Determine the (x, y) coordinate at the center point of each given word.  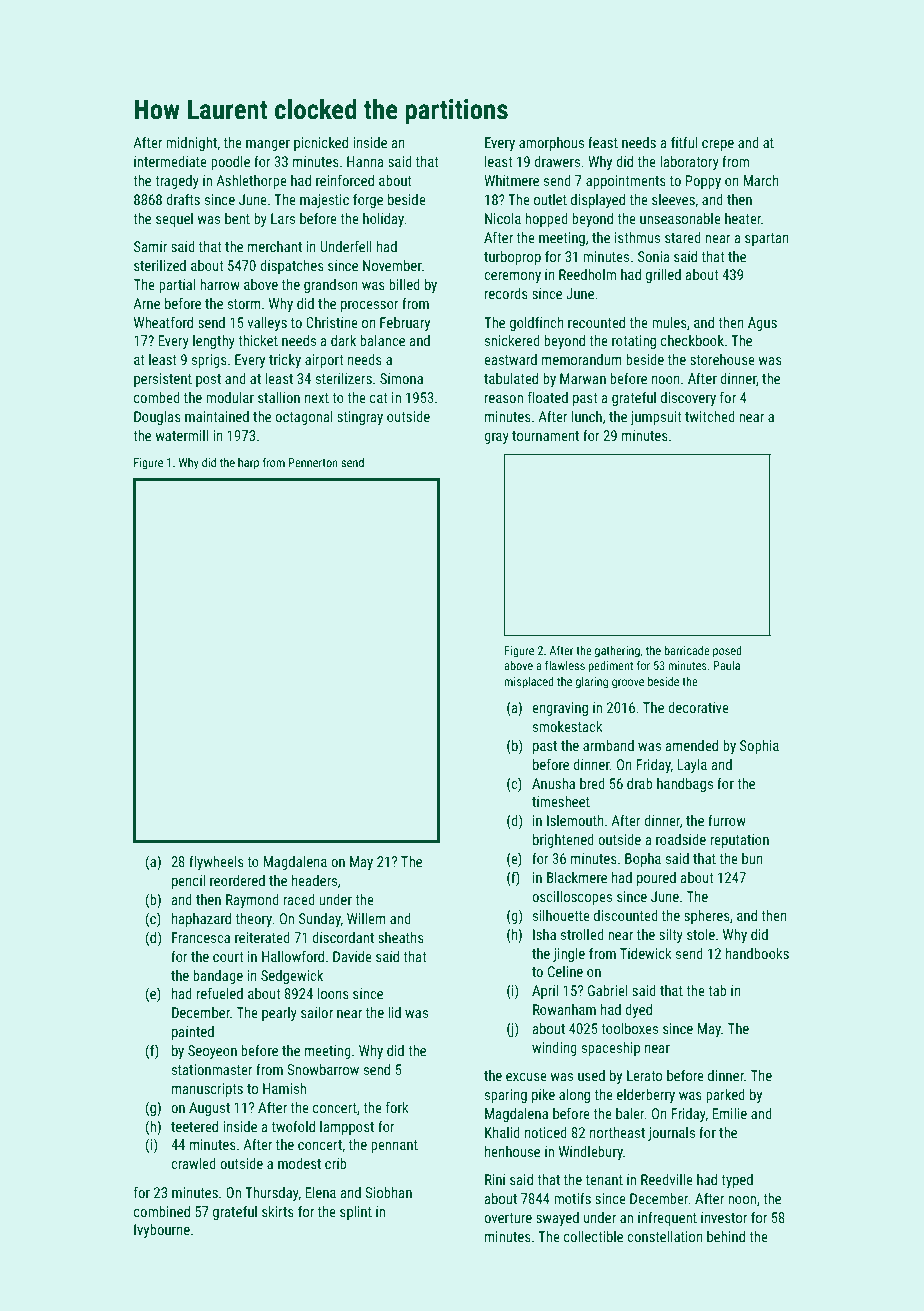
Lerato (644, 1075)
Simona (401, 378)
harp (248, 464)
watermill (181, 435)
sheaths (401, 937)
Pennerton (313, 462)
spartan (767, 239)
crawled (193, 1163)
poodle (230, 163)
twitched (710, 416)
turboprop (512, 258)
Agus (762, 324)
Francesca (201, 937)
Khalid (502, 1132)
